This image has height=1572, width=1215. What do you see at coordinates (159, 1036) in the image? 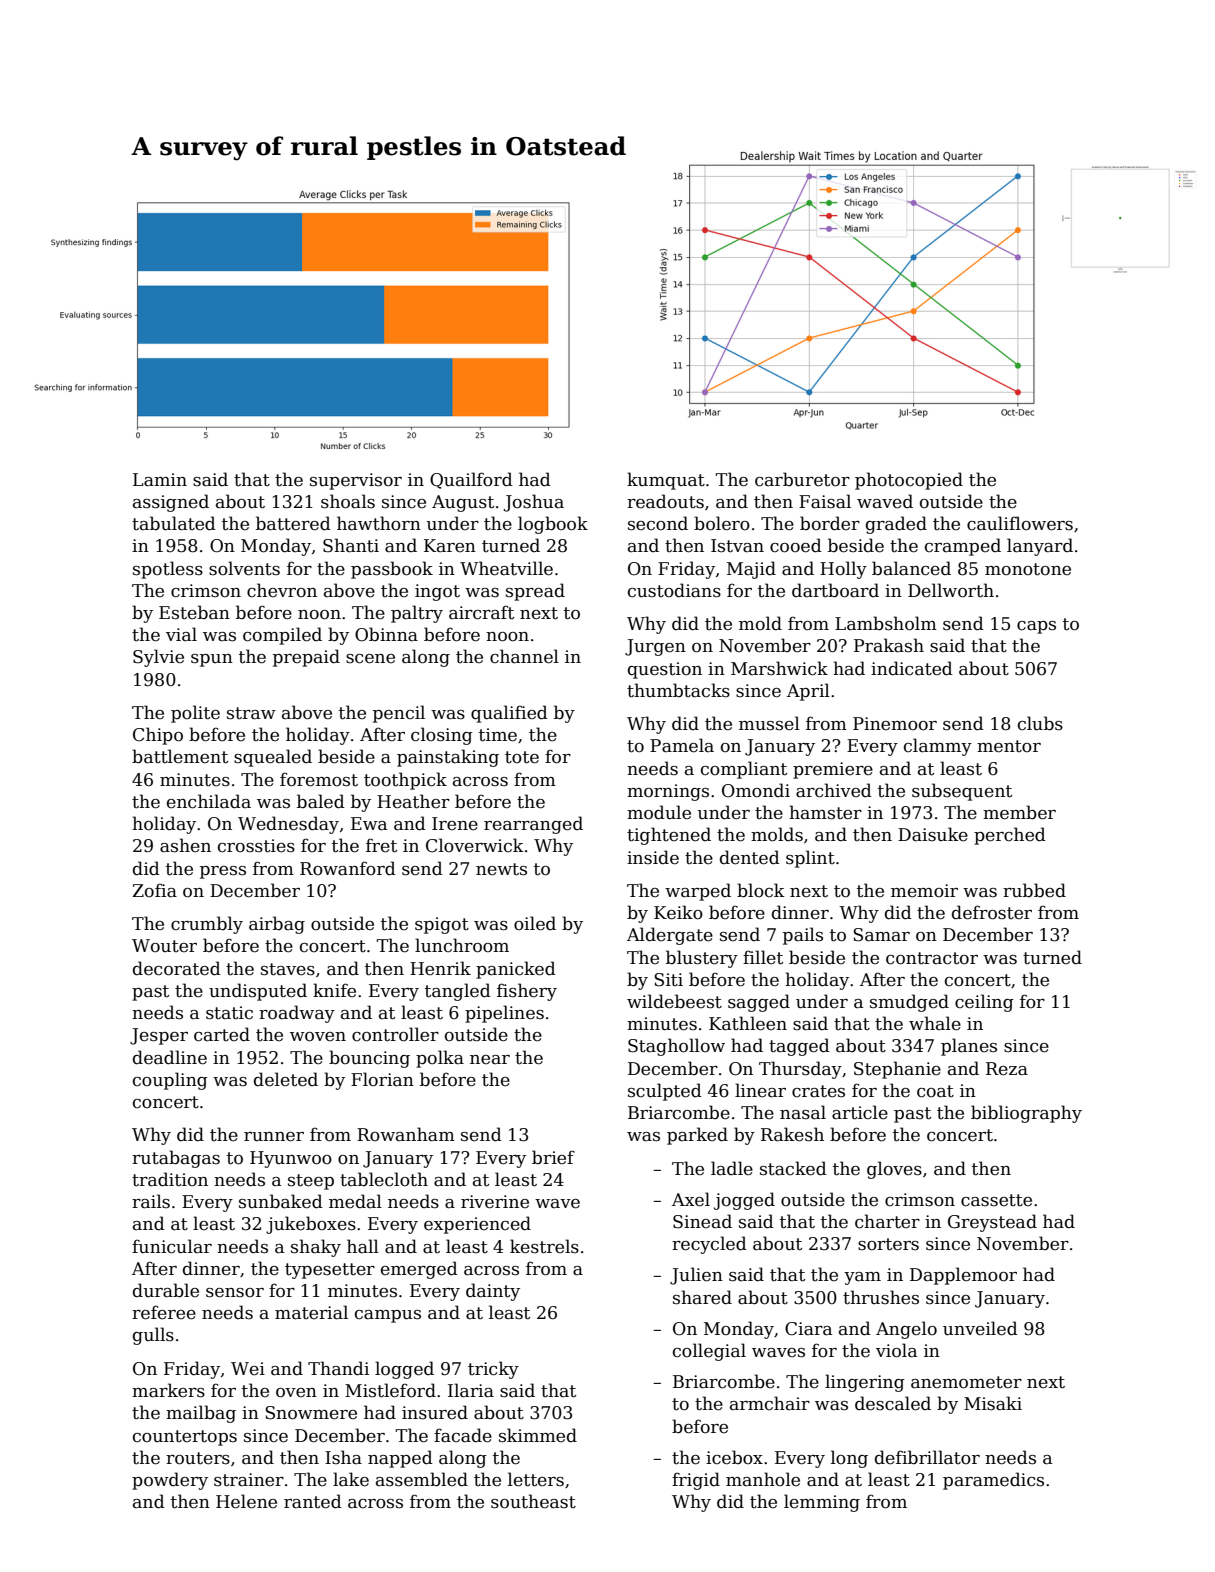
I see `Jesper` at bounding box center [159, 1036].
